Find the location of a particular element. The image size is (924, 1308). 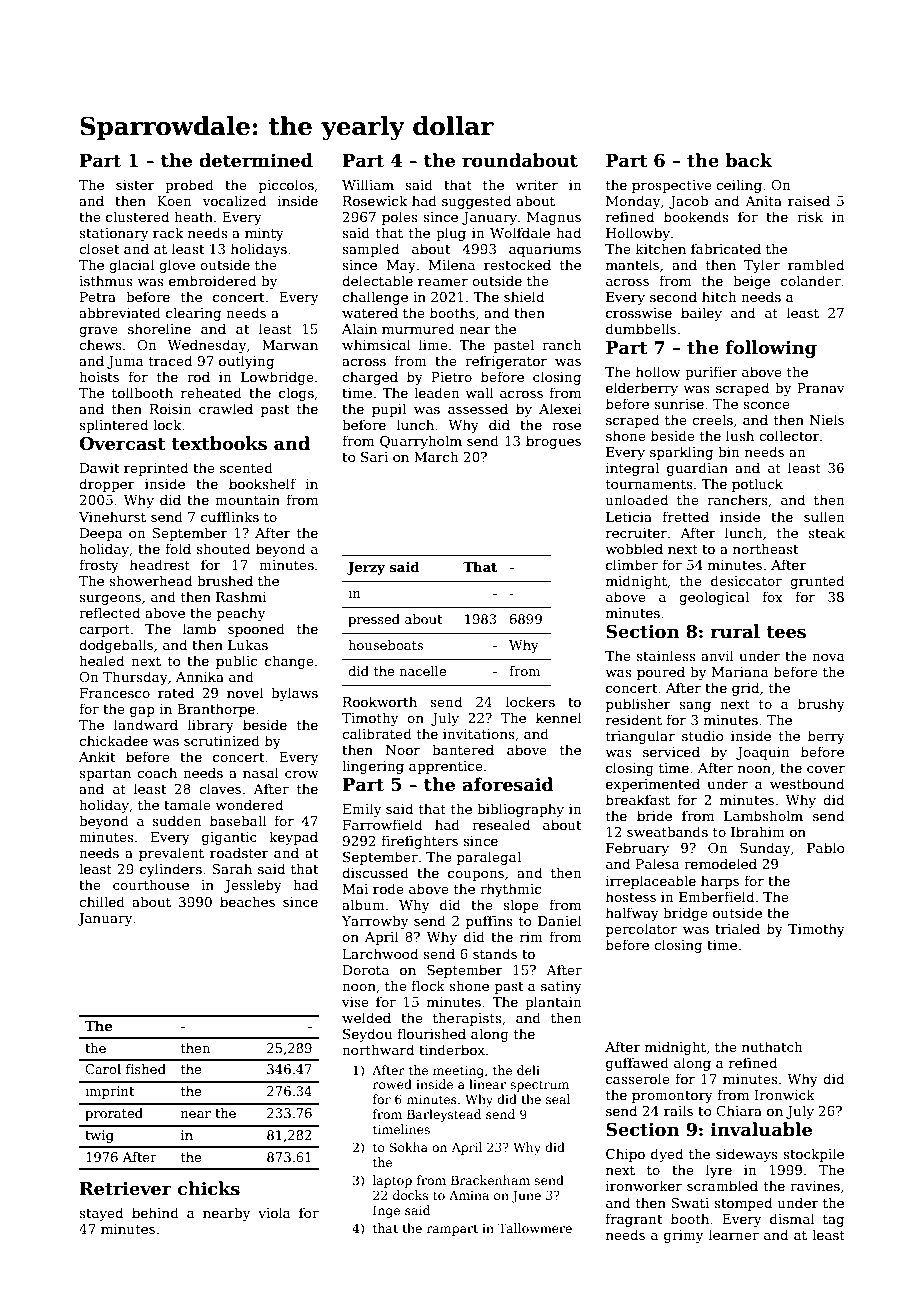

stayed is located at coordinates (101, 1214).
